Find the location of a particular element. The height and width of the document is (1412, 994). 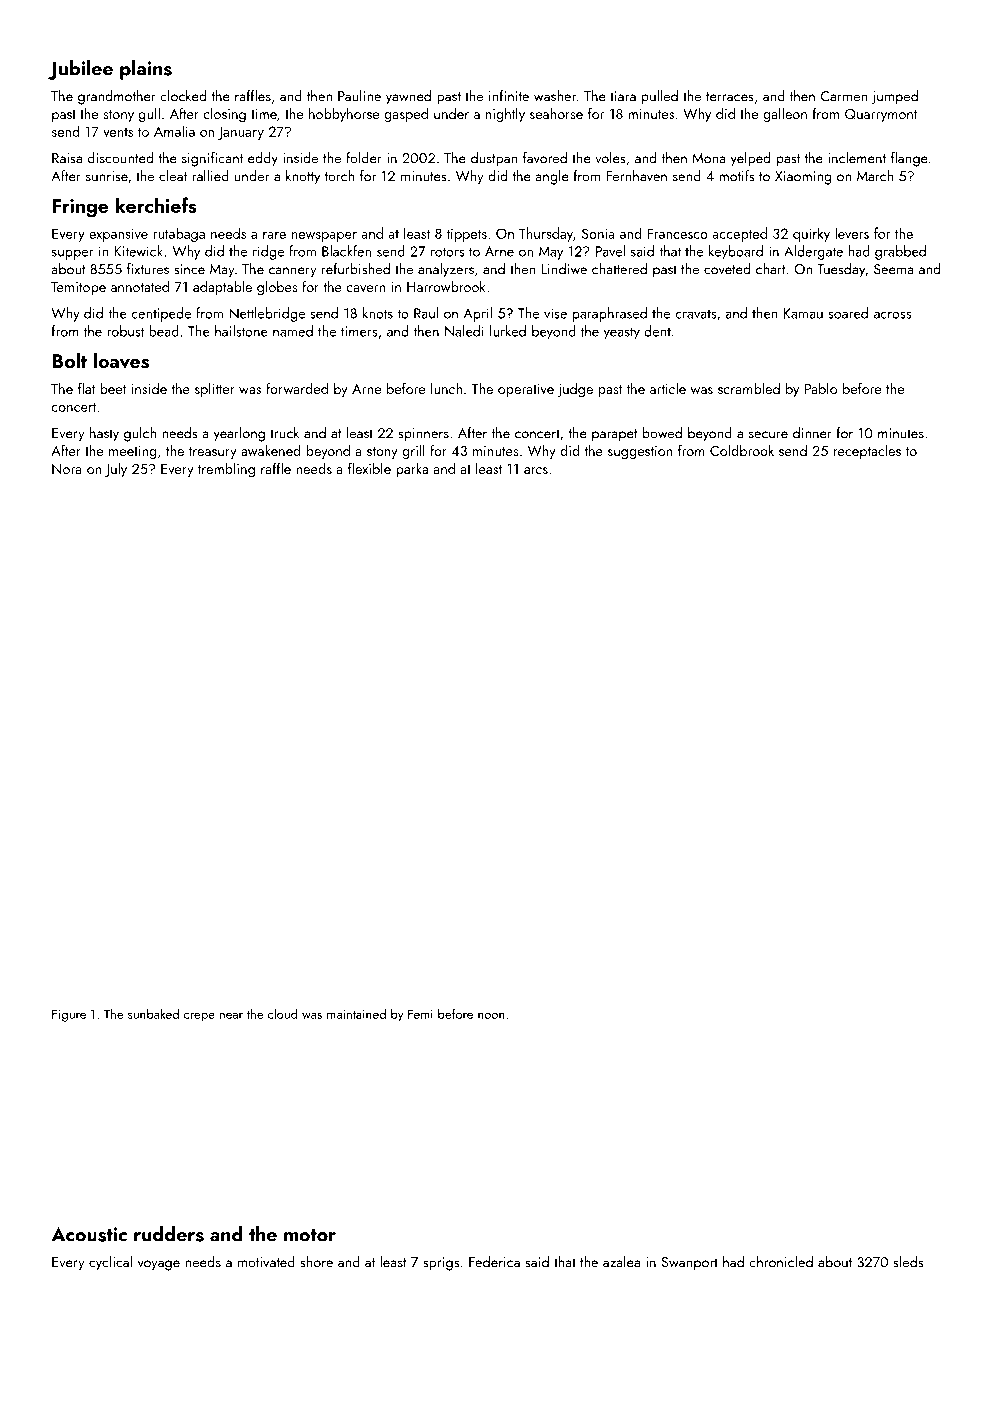

Carmen is located at coordinates (844, 96).
